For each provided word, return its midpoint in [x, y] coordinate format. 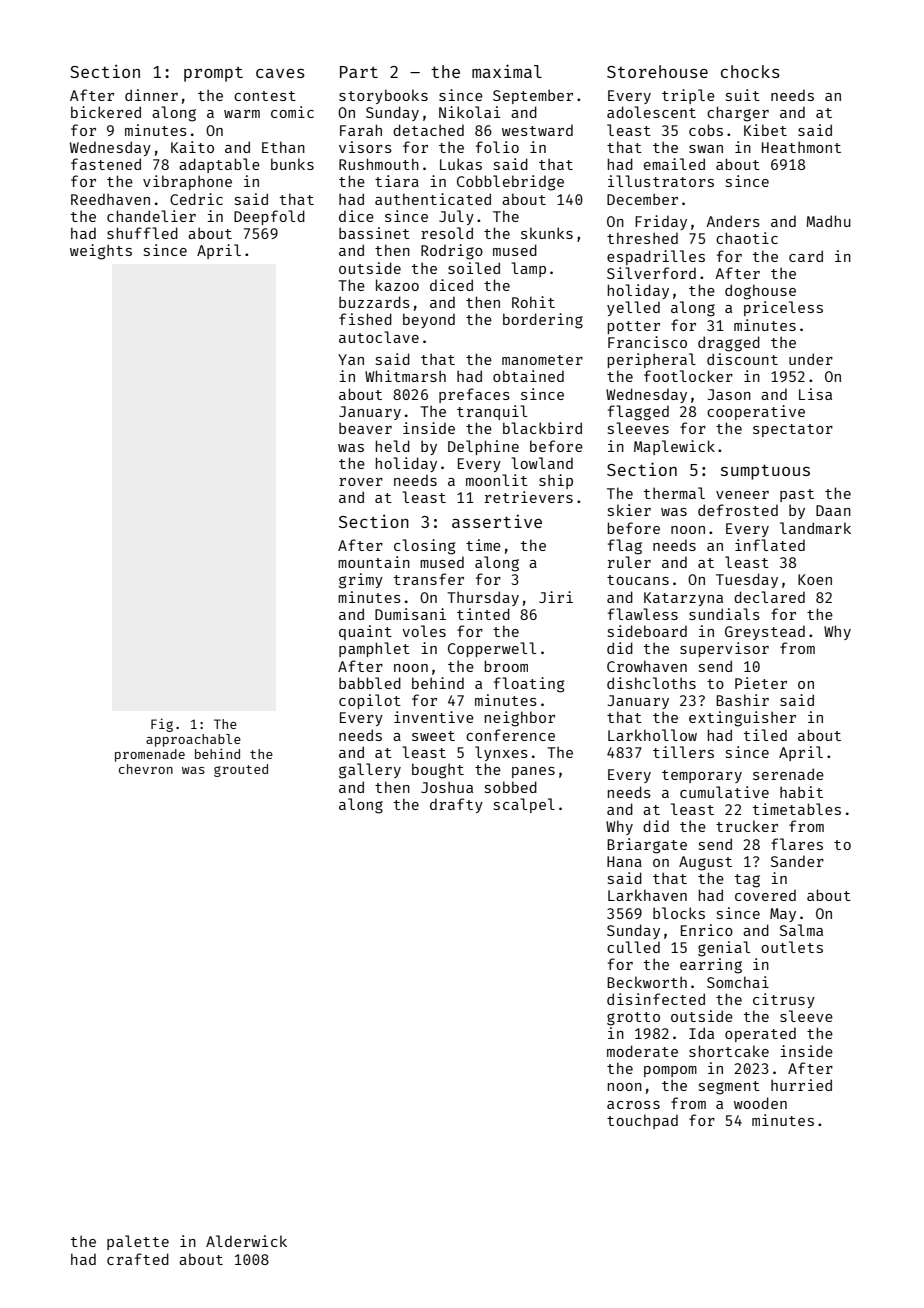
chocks [750, 71]
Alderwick [246, 1241]
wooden [760, 1103]
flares [797, 844]
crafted [138, 1259]
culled [633, 947]
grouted [241, 770]
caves [280, 73]
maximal [507, 71]
